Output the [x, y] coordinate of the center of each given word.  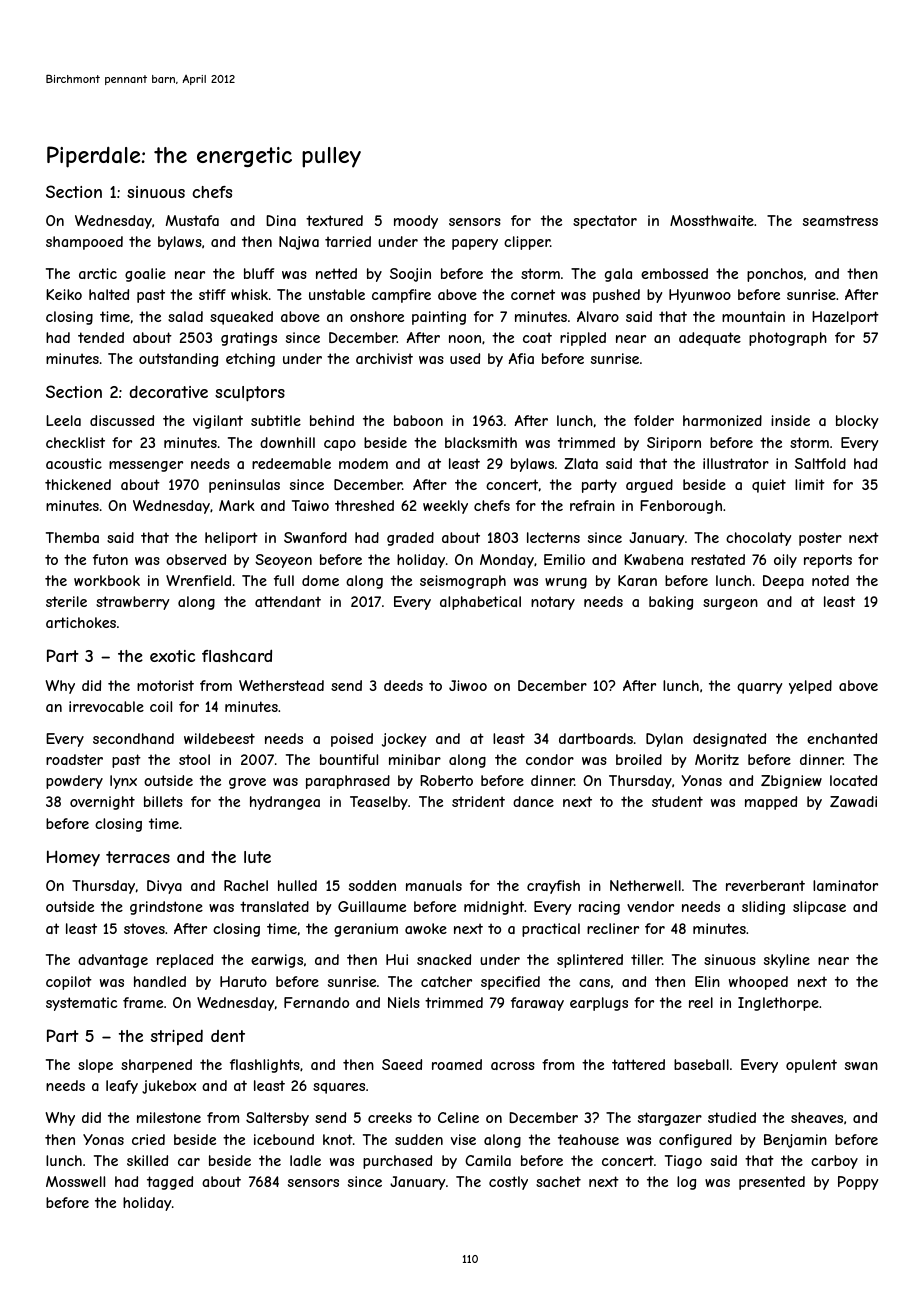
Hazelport [845, 318]
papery [475, 244]
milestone [169, 1117]
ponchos [775, 275]
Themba [72, 537]
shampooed [84, 243]
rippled [583, 339]
